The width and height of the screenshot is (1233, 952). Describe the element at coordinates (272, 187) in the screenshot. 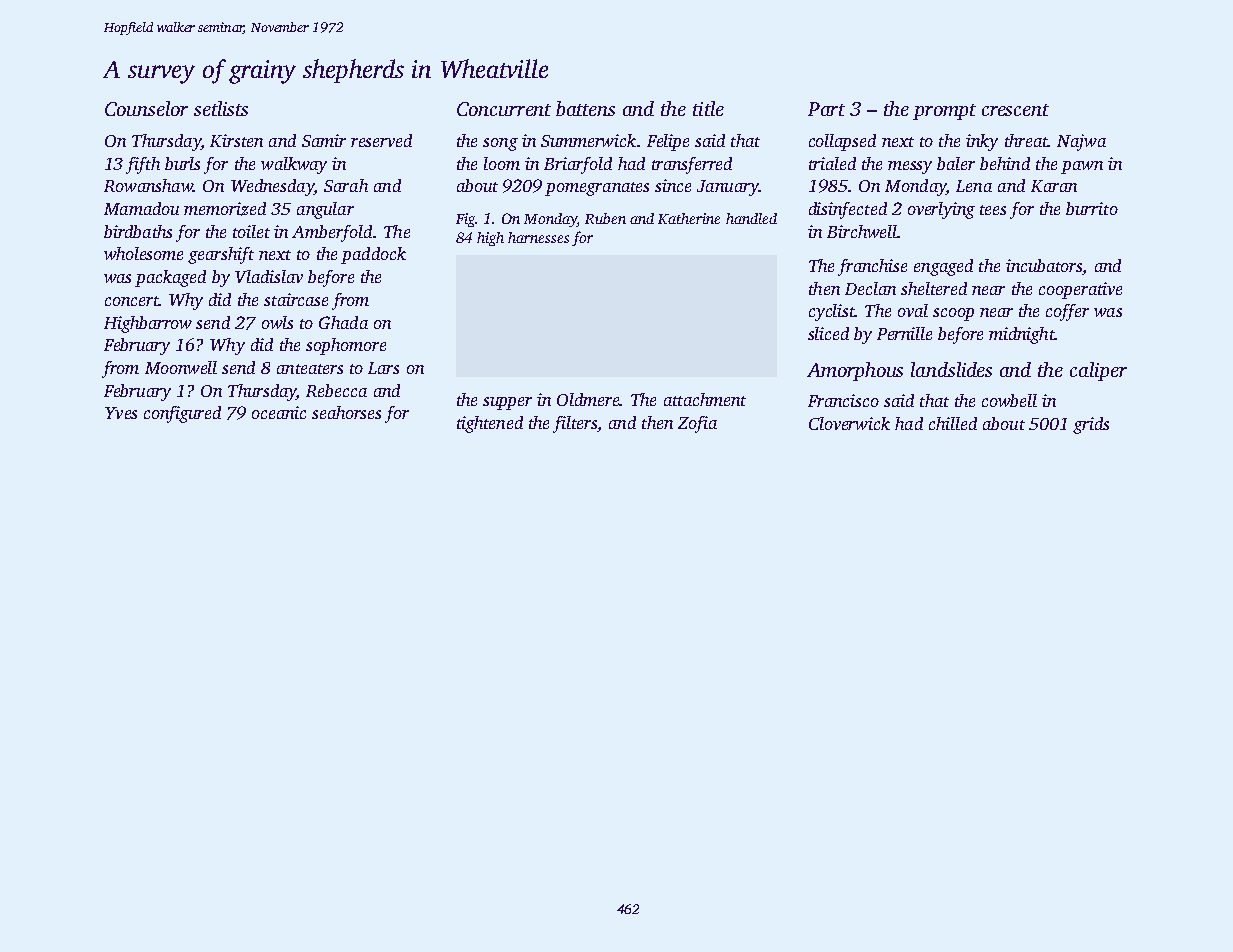

I see `Wednesday` at that location.
